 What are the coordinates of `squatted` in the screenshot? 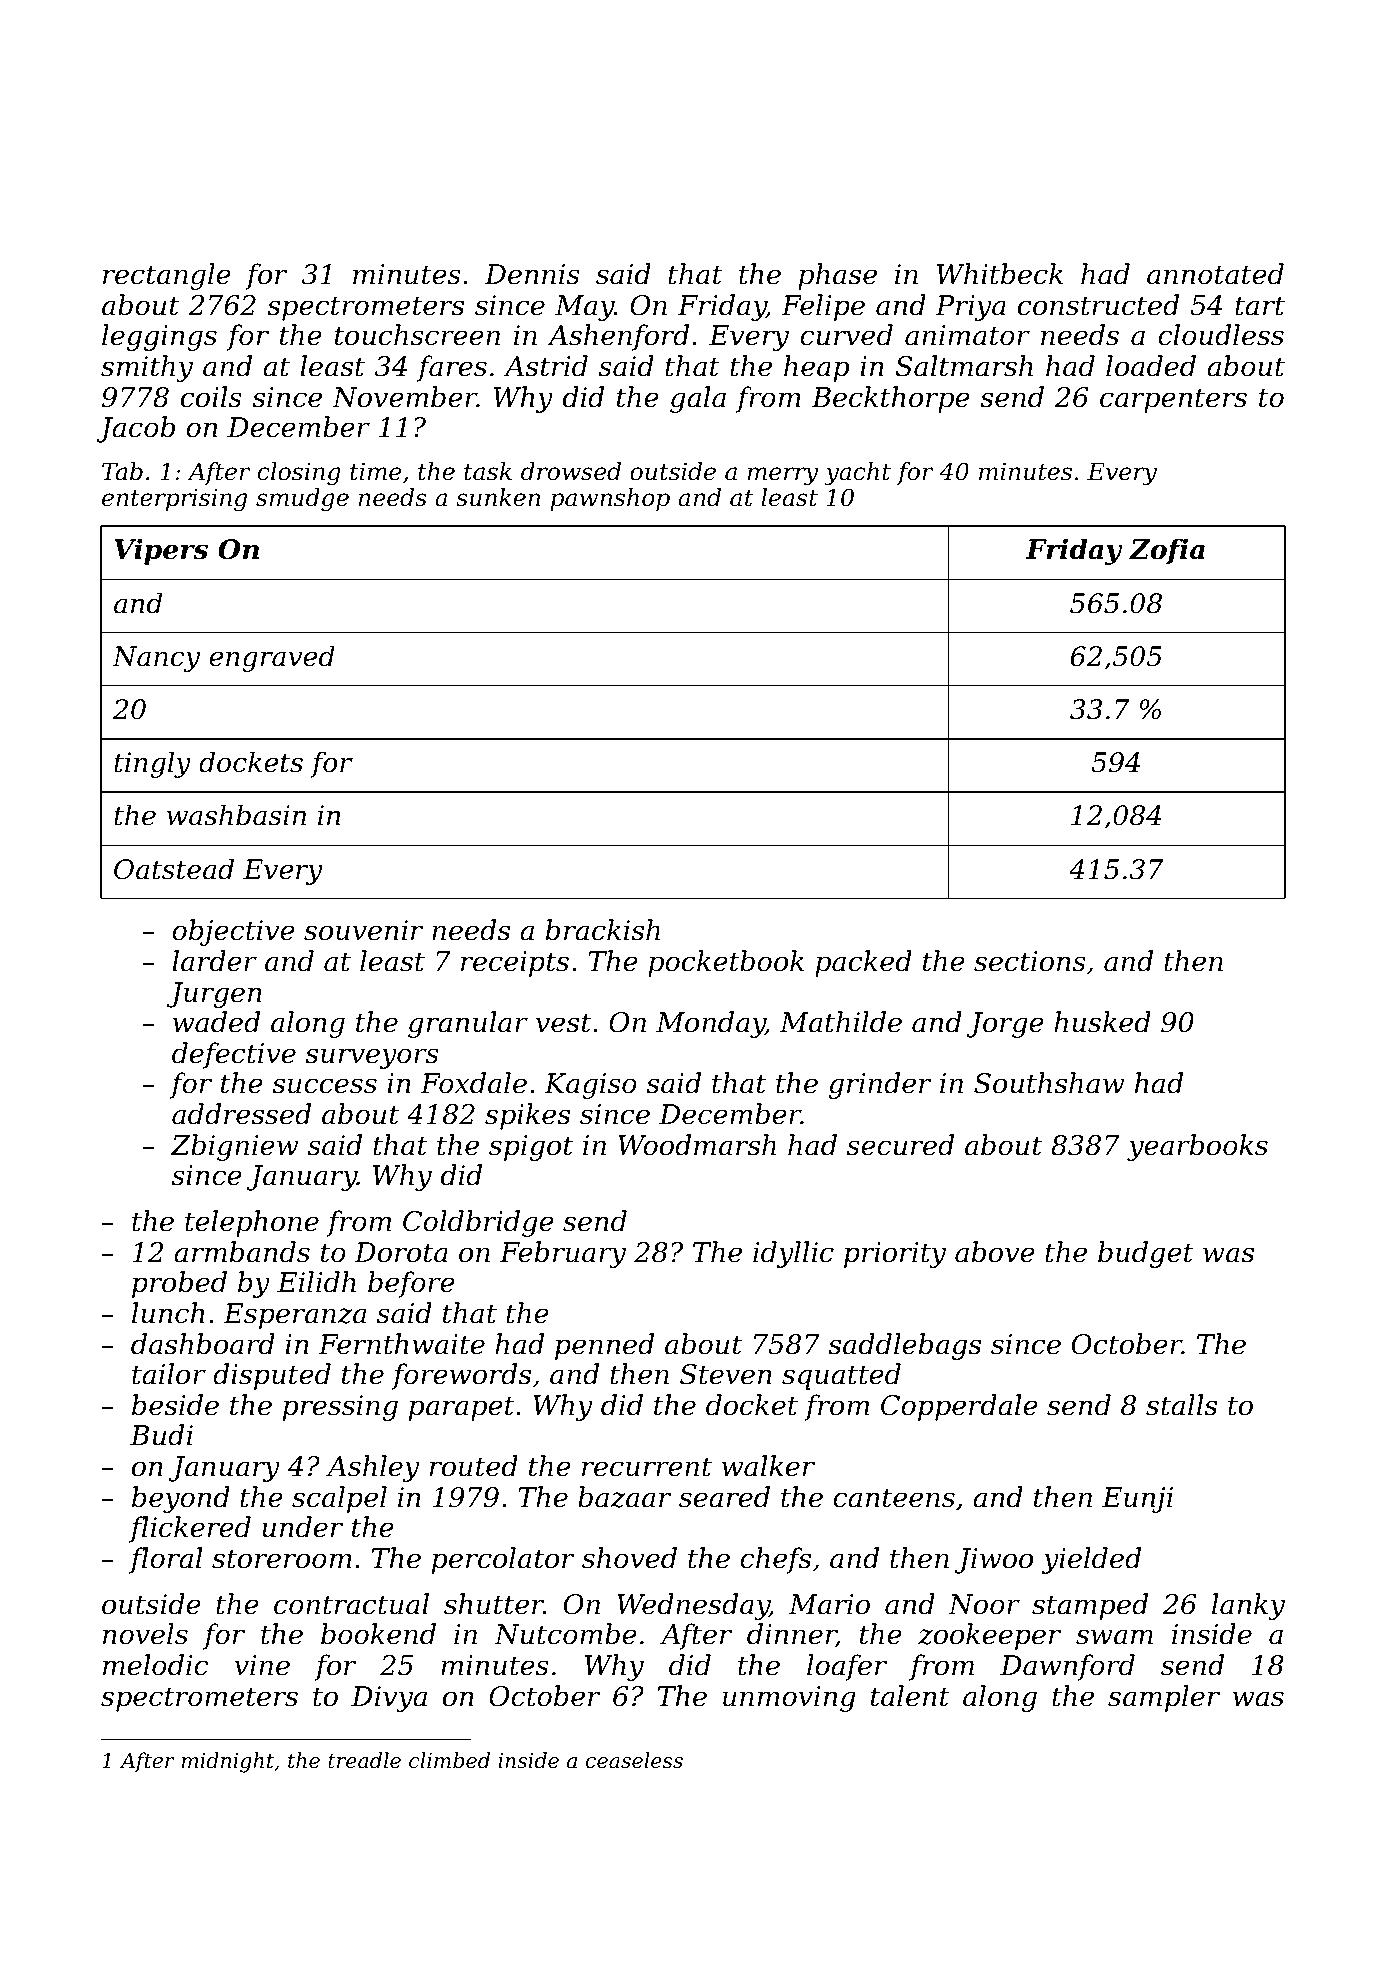 It's located at (841, 1376).
